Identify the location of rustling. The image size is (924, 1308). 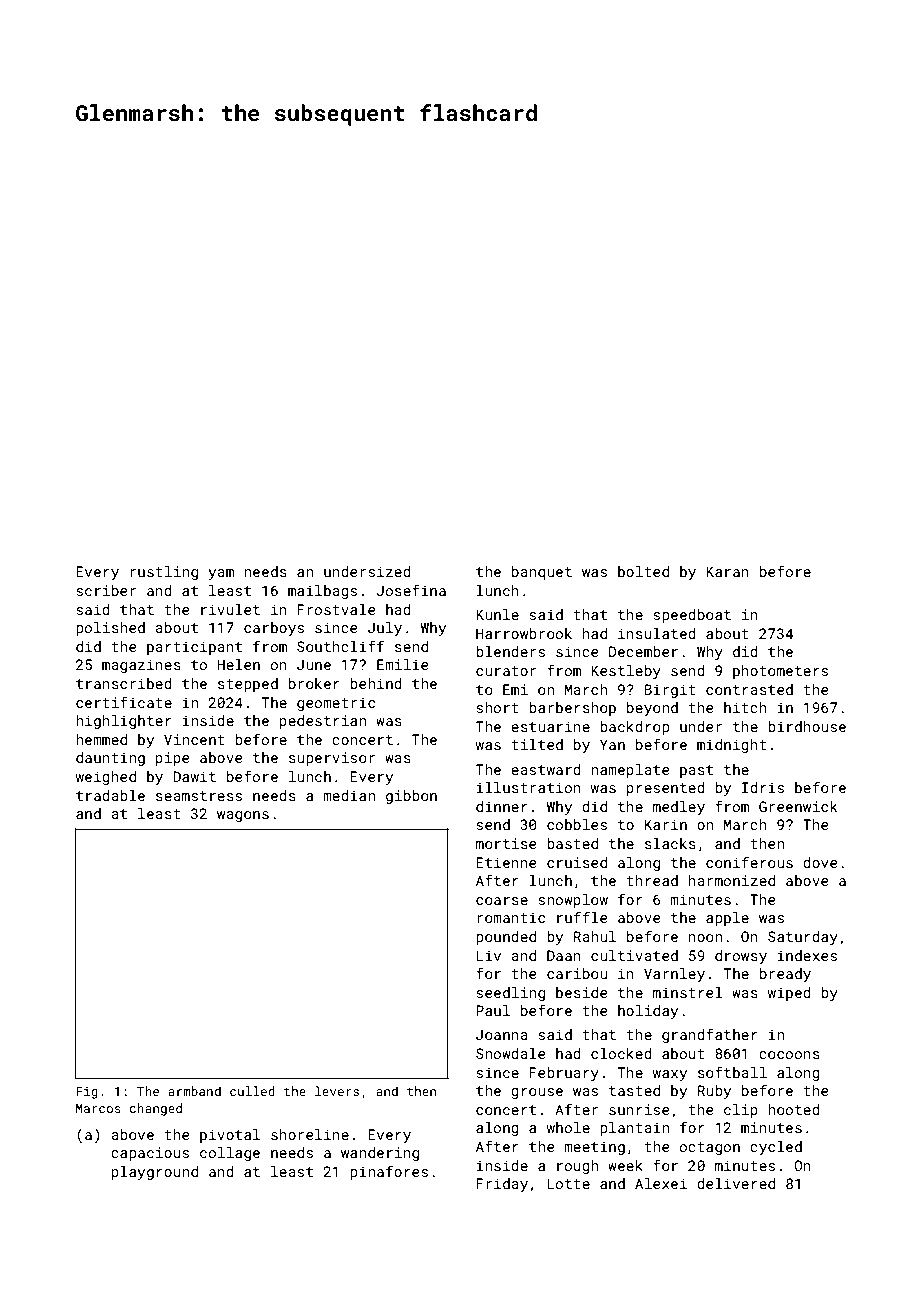
(164, 573).
